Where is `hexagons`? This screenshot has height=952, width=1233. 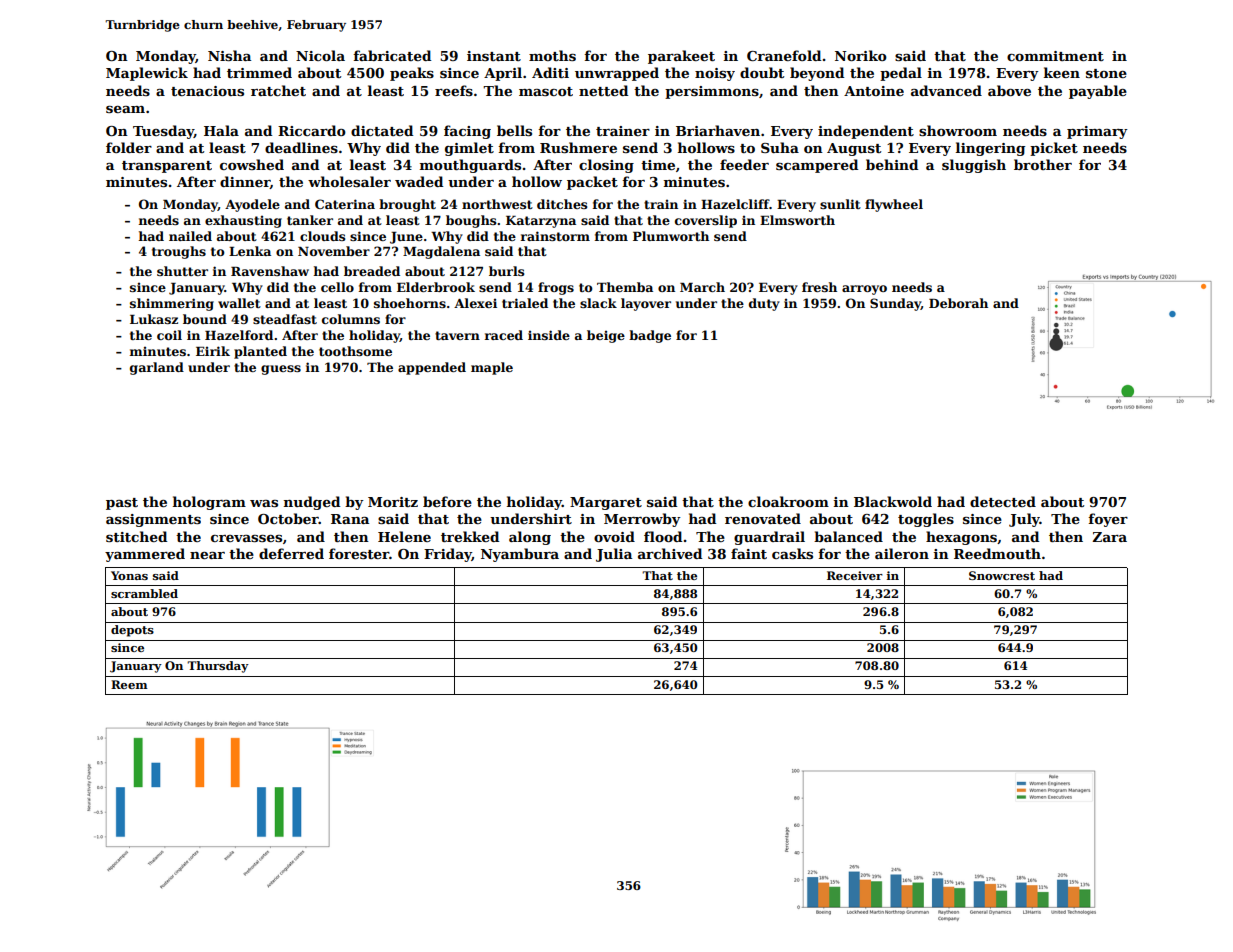
hexagons is located at coordinates (961, 538).
